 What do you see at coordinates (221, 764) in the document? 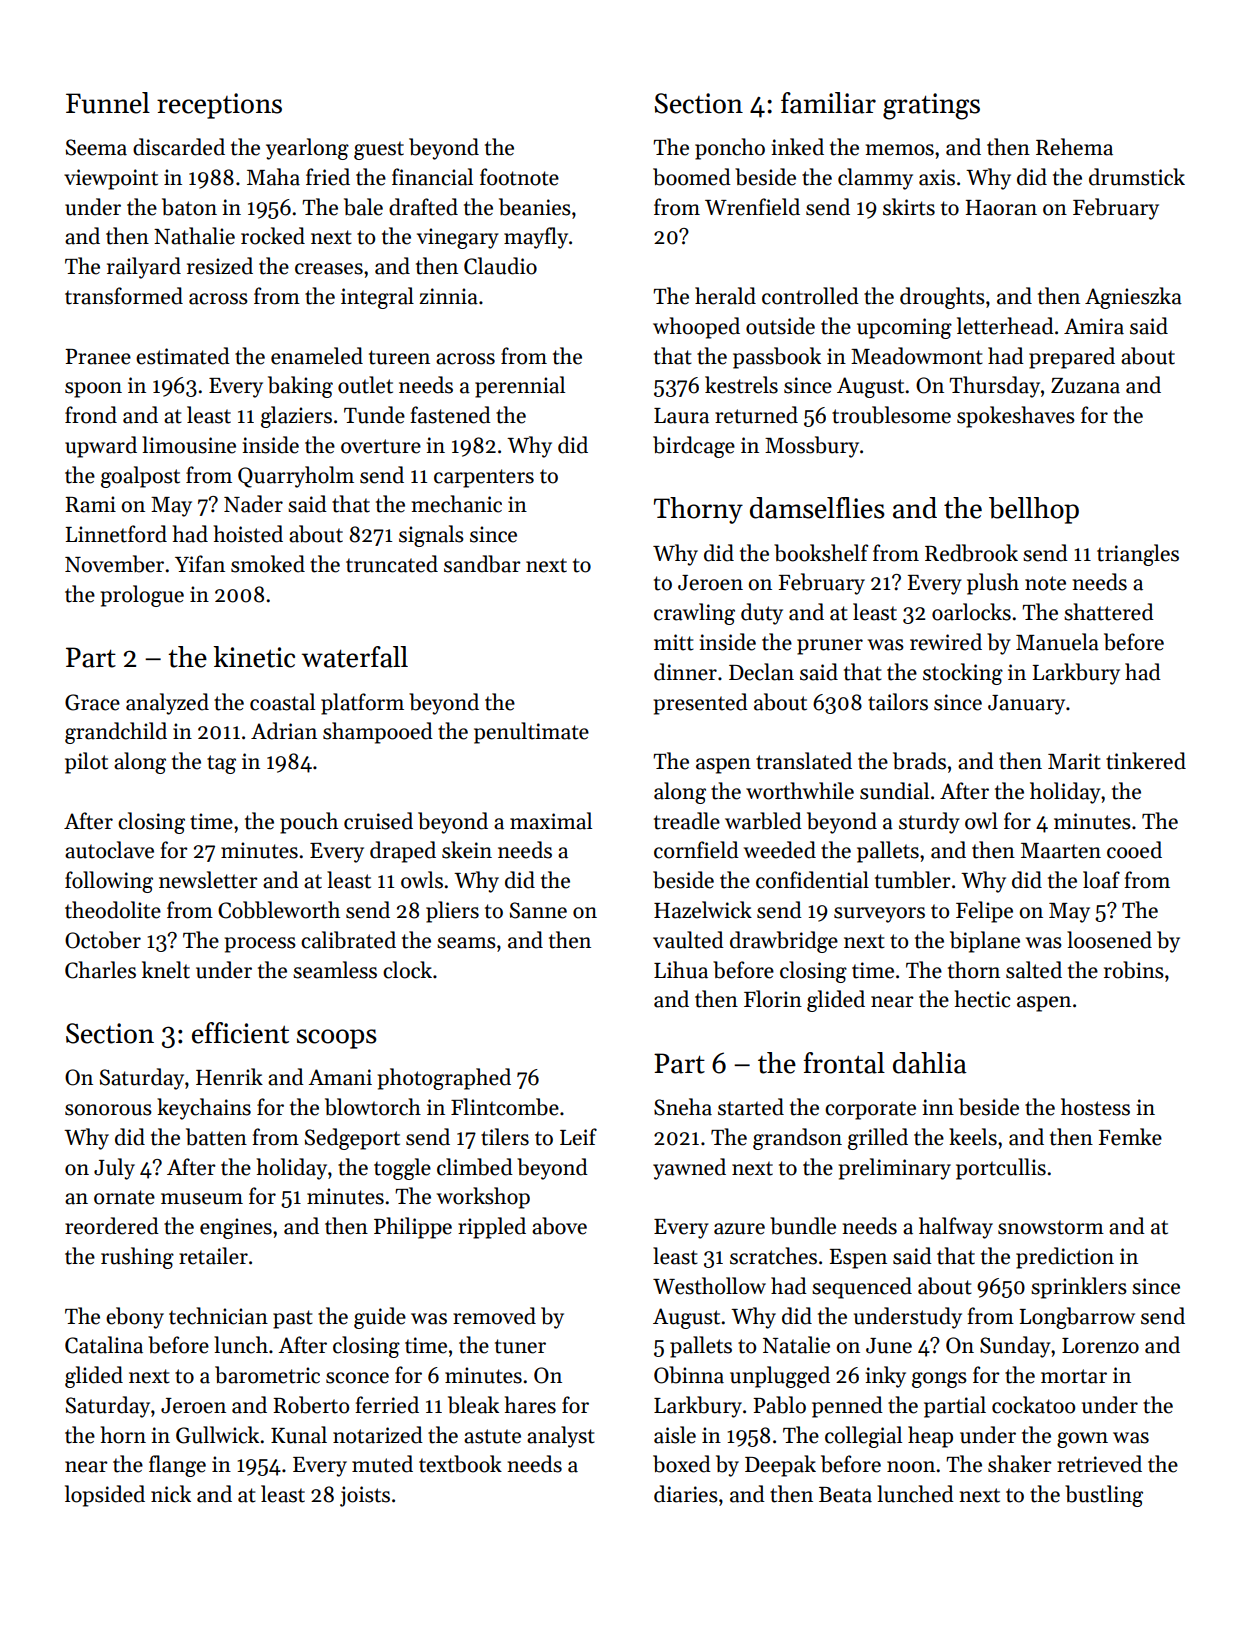
I see `tag` at bounding box center [221, 764].
